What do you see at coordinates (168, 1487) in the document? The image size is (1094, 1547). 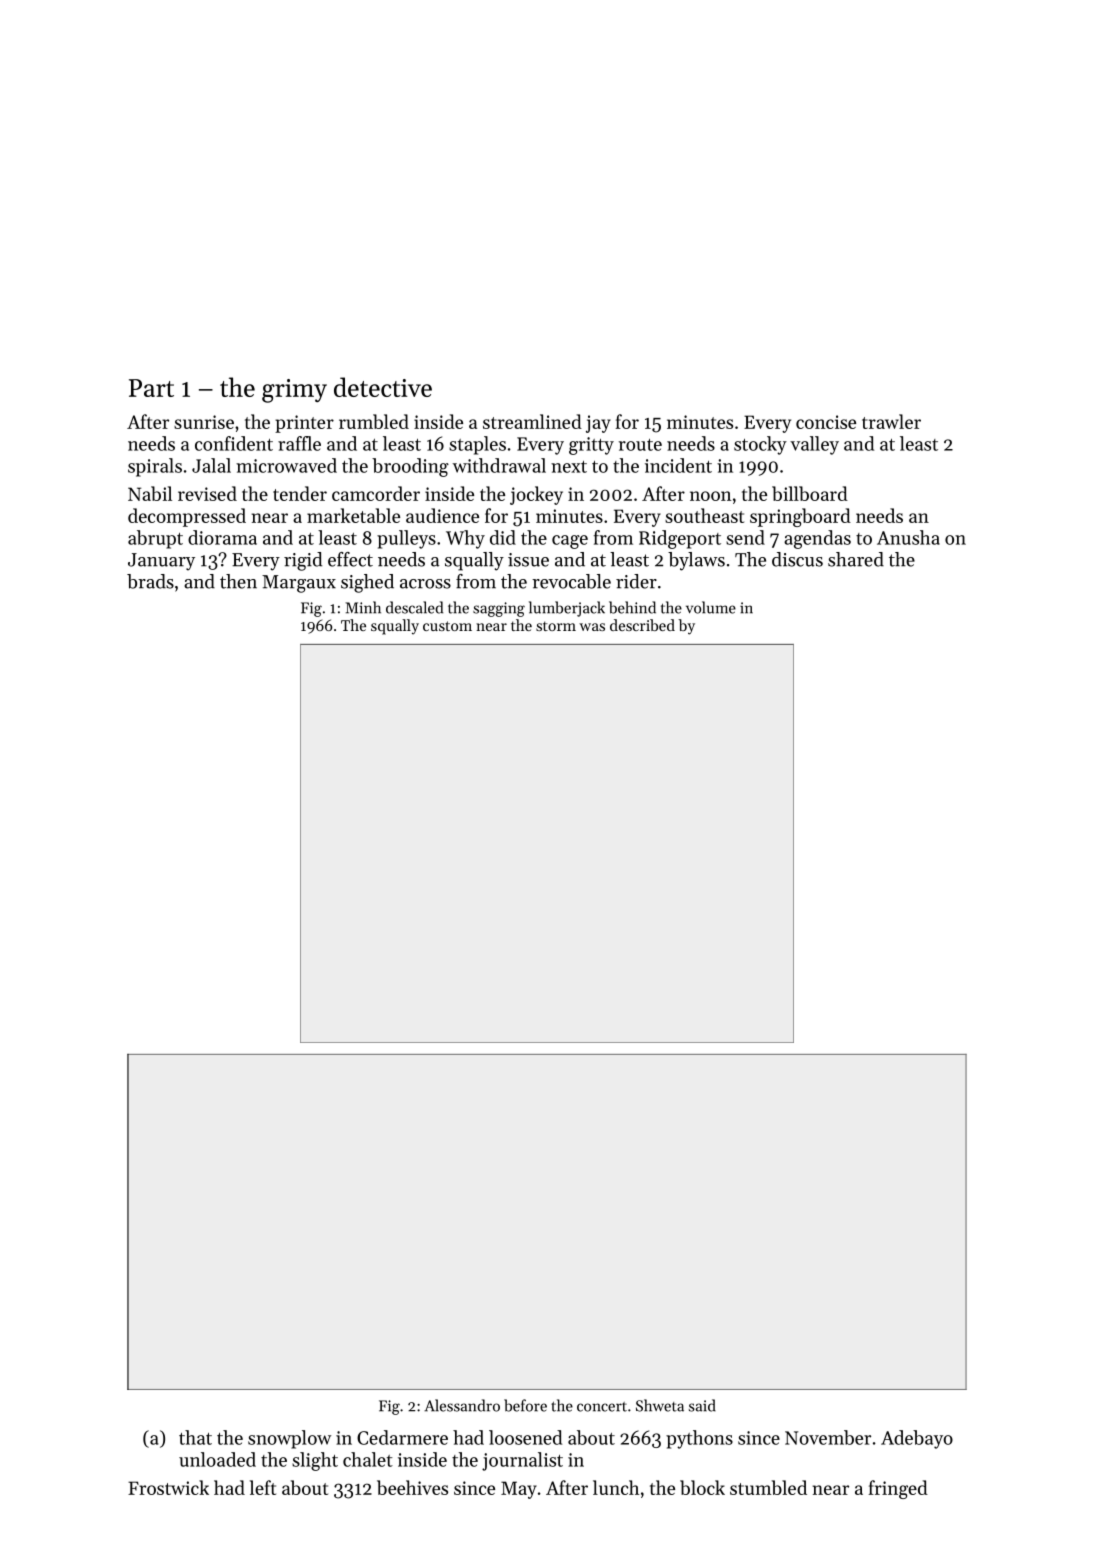 I see `Frostwick` at bounding box center [168, 1487].
